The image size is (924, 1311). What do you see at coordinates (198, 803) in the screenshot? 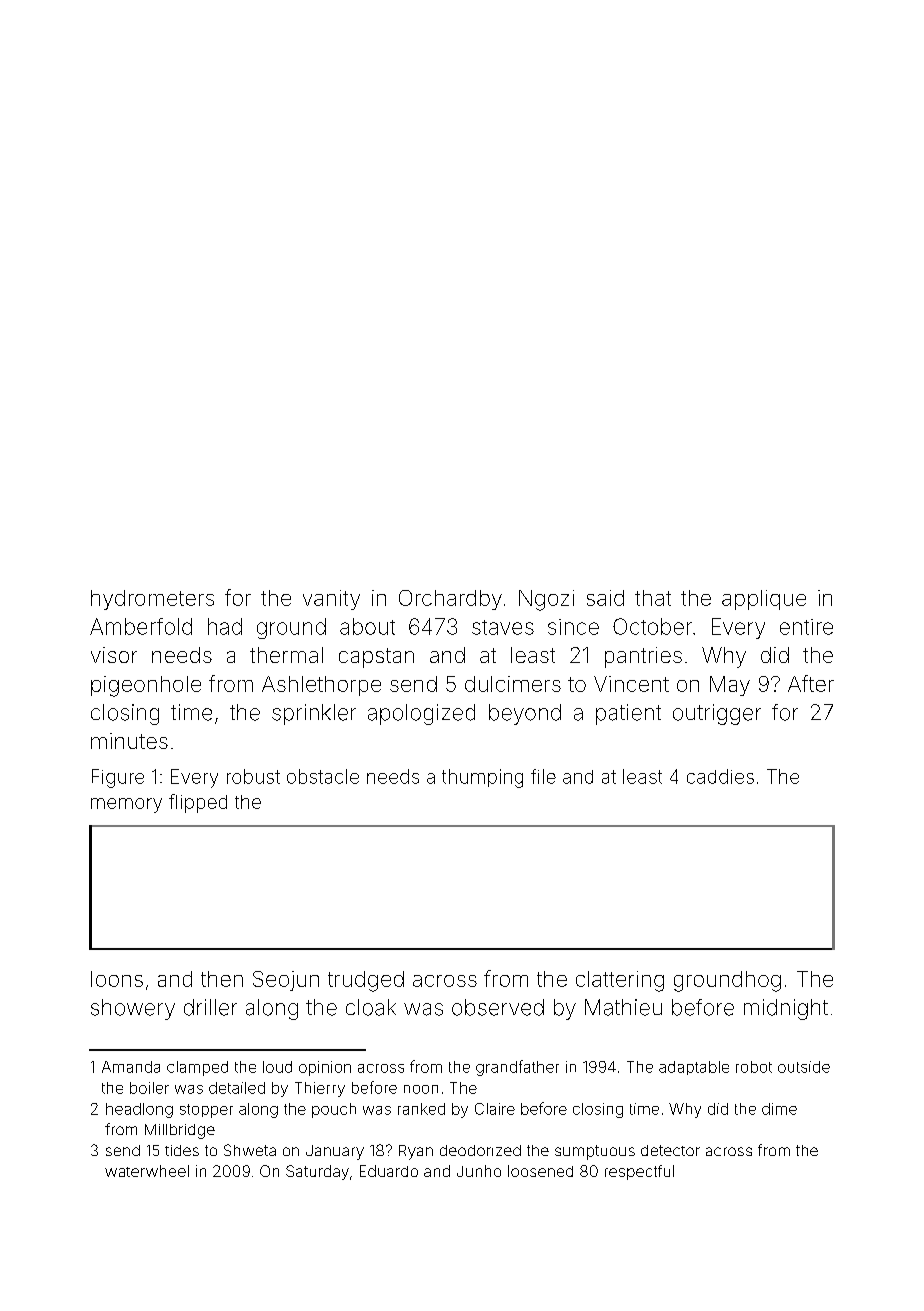
I see `flipped` at bounding box center [198, 803].
